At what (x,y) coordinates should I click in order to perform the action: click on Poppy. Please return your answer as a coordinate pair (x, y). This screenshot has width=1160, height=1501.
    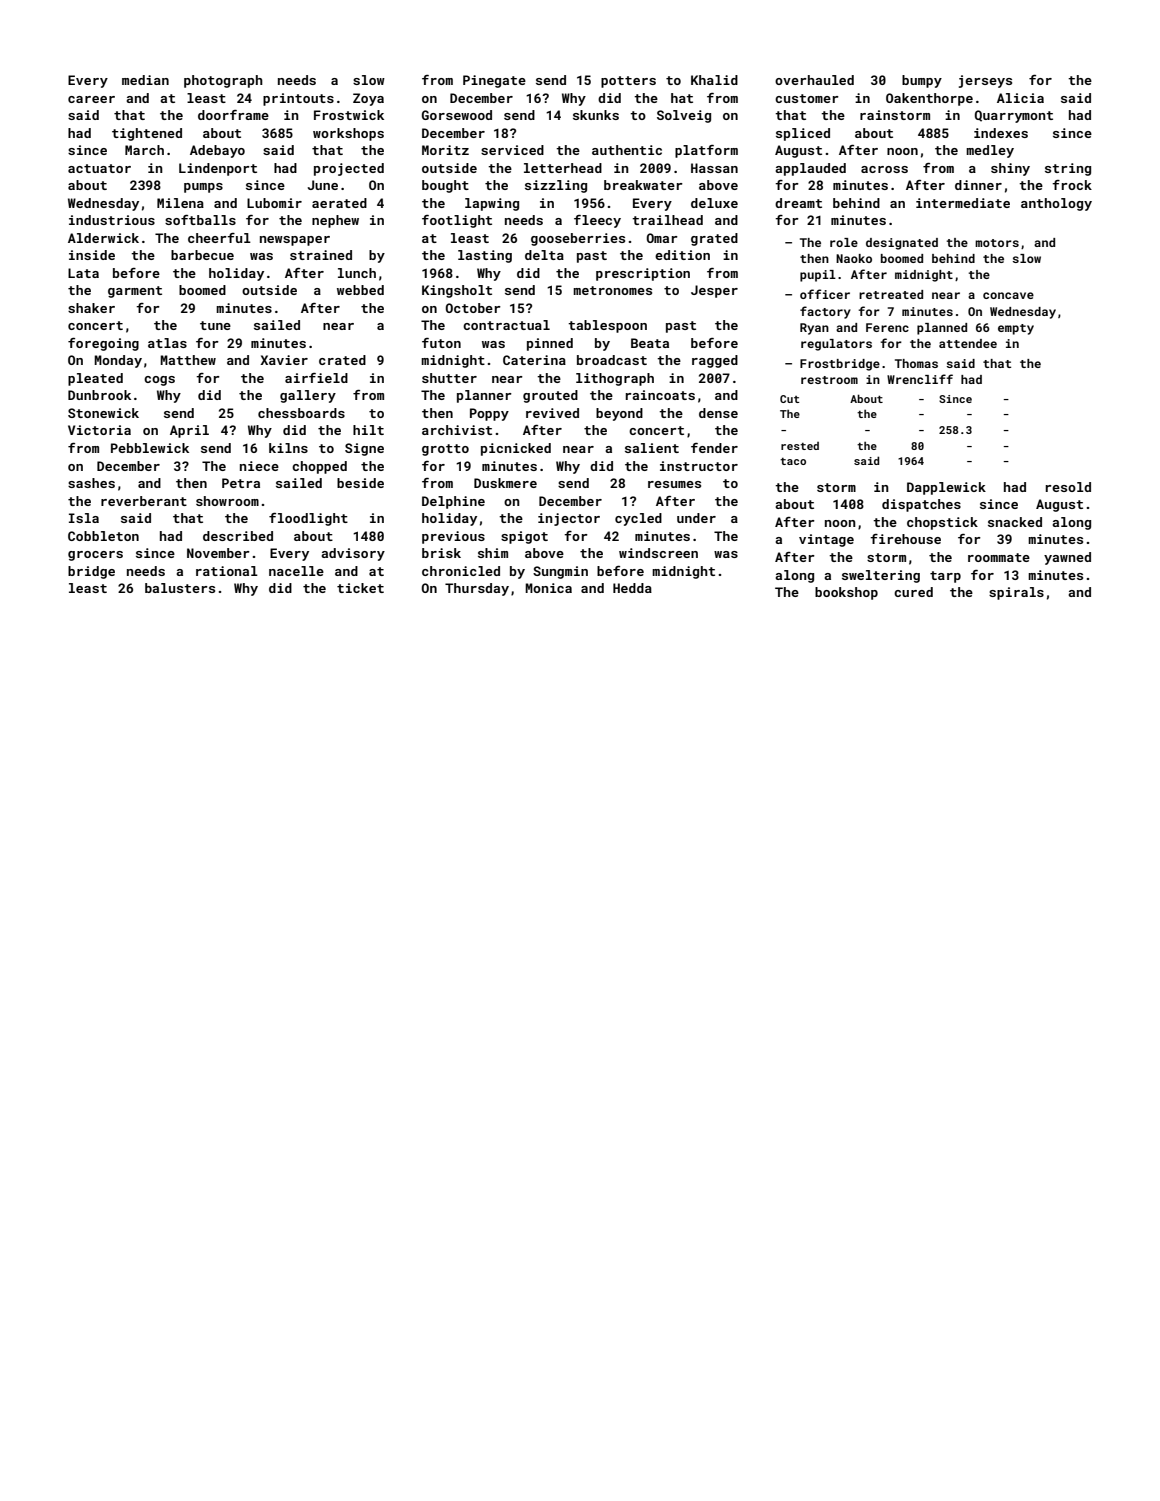
    Looking at the image, I should click on (489, 414).
